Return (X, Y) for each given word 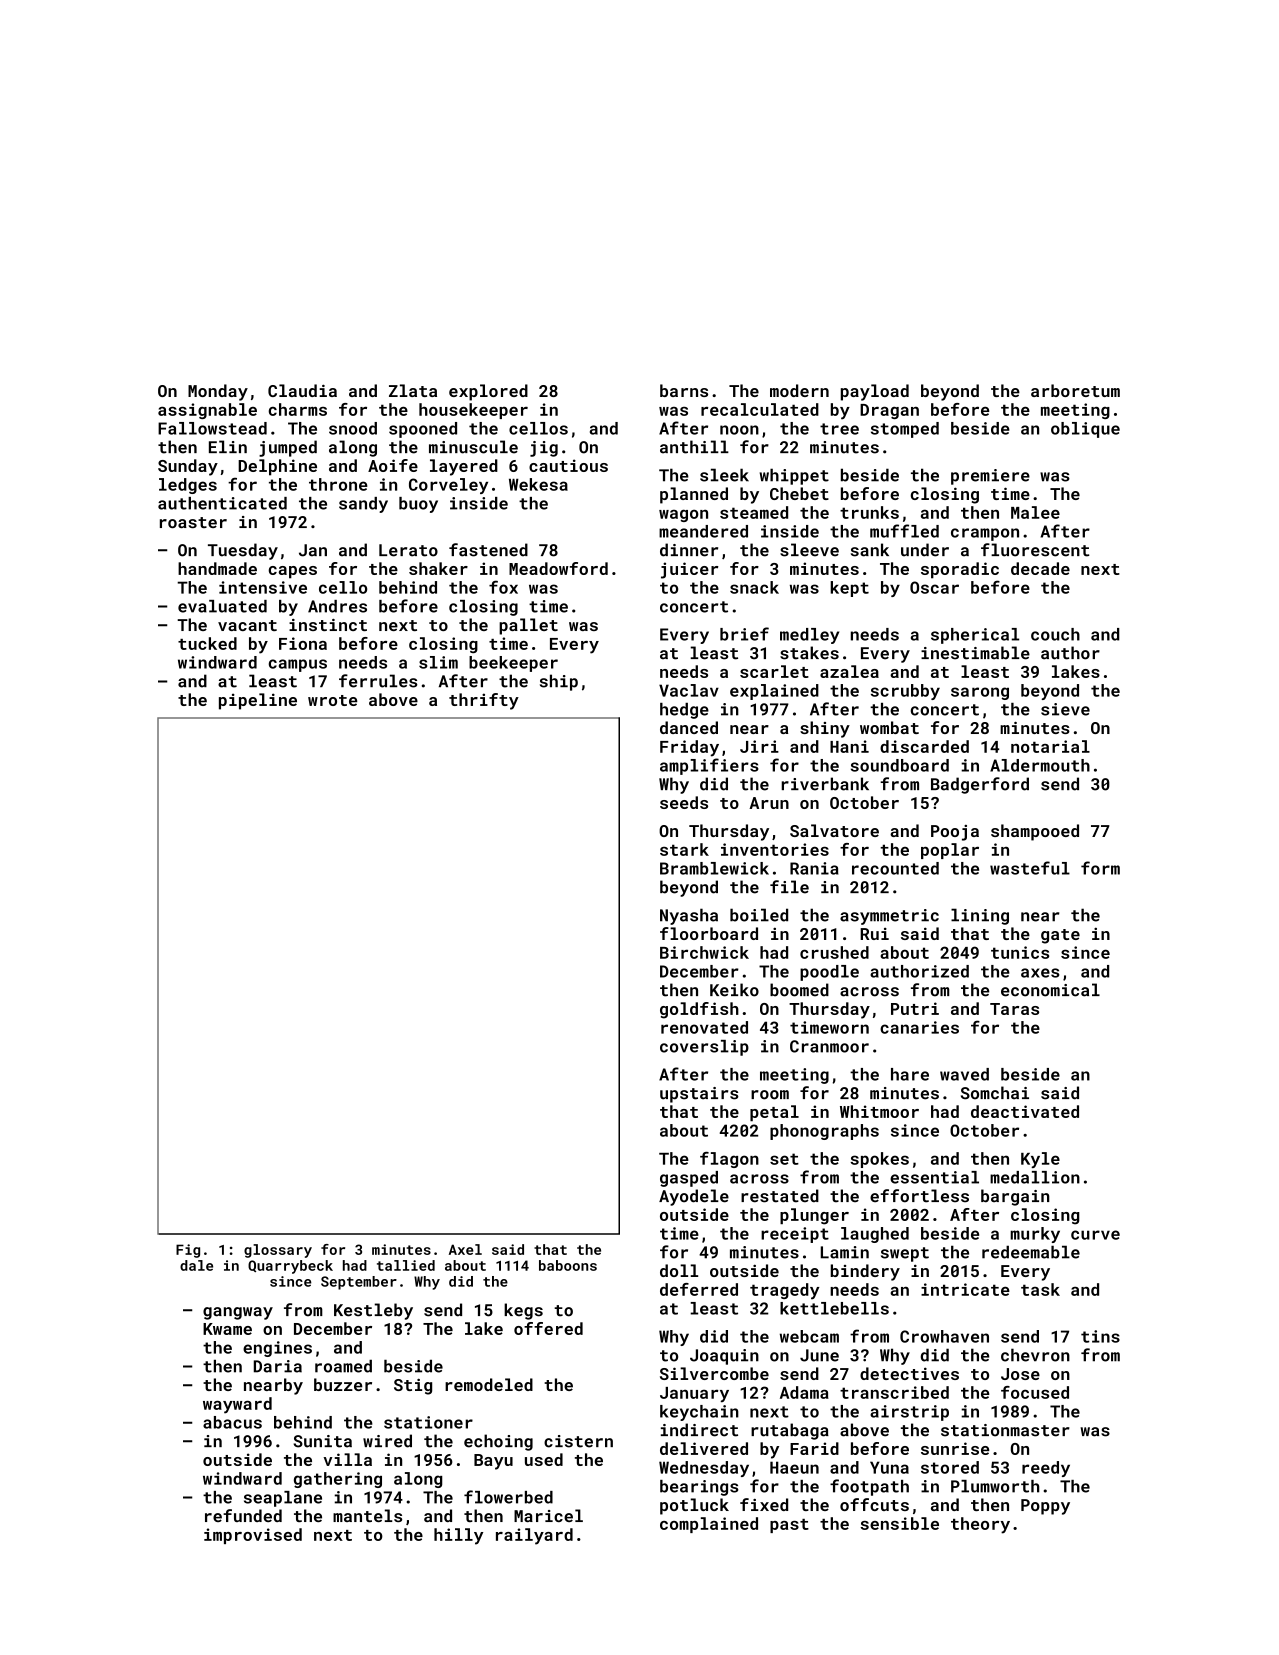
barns (684, 390)
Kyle (1040, 1160)
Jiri (759, 746)
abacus (232, 1422)
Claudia (302, 390)
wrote (332, 700)
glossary (278, 1251)
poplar (950, 851)
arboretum (1075, 390)
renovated (704, 1027)
